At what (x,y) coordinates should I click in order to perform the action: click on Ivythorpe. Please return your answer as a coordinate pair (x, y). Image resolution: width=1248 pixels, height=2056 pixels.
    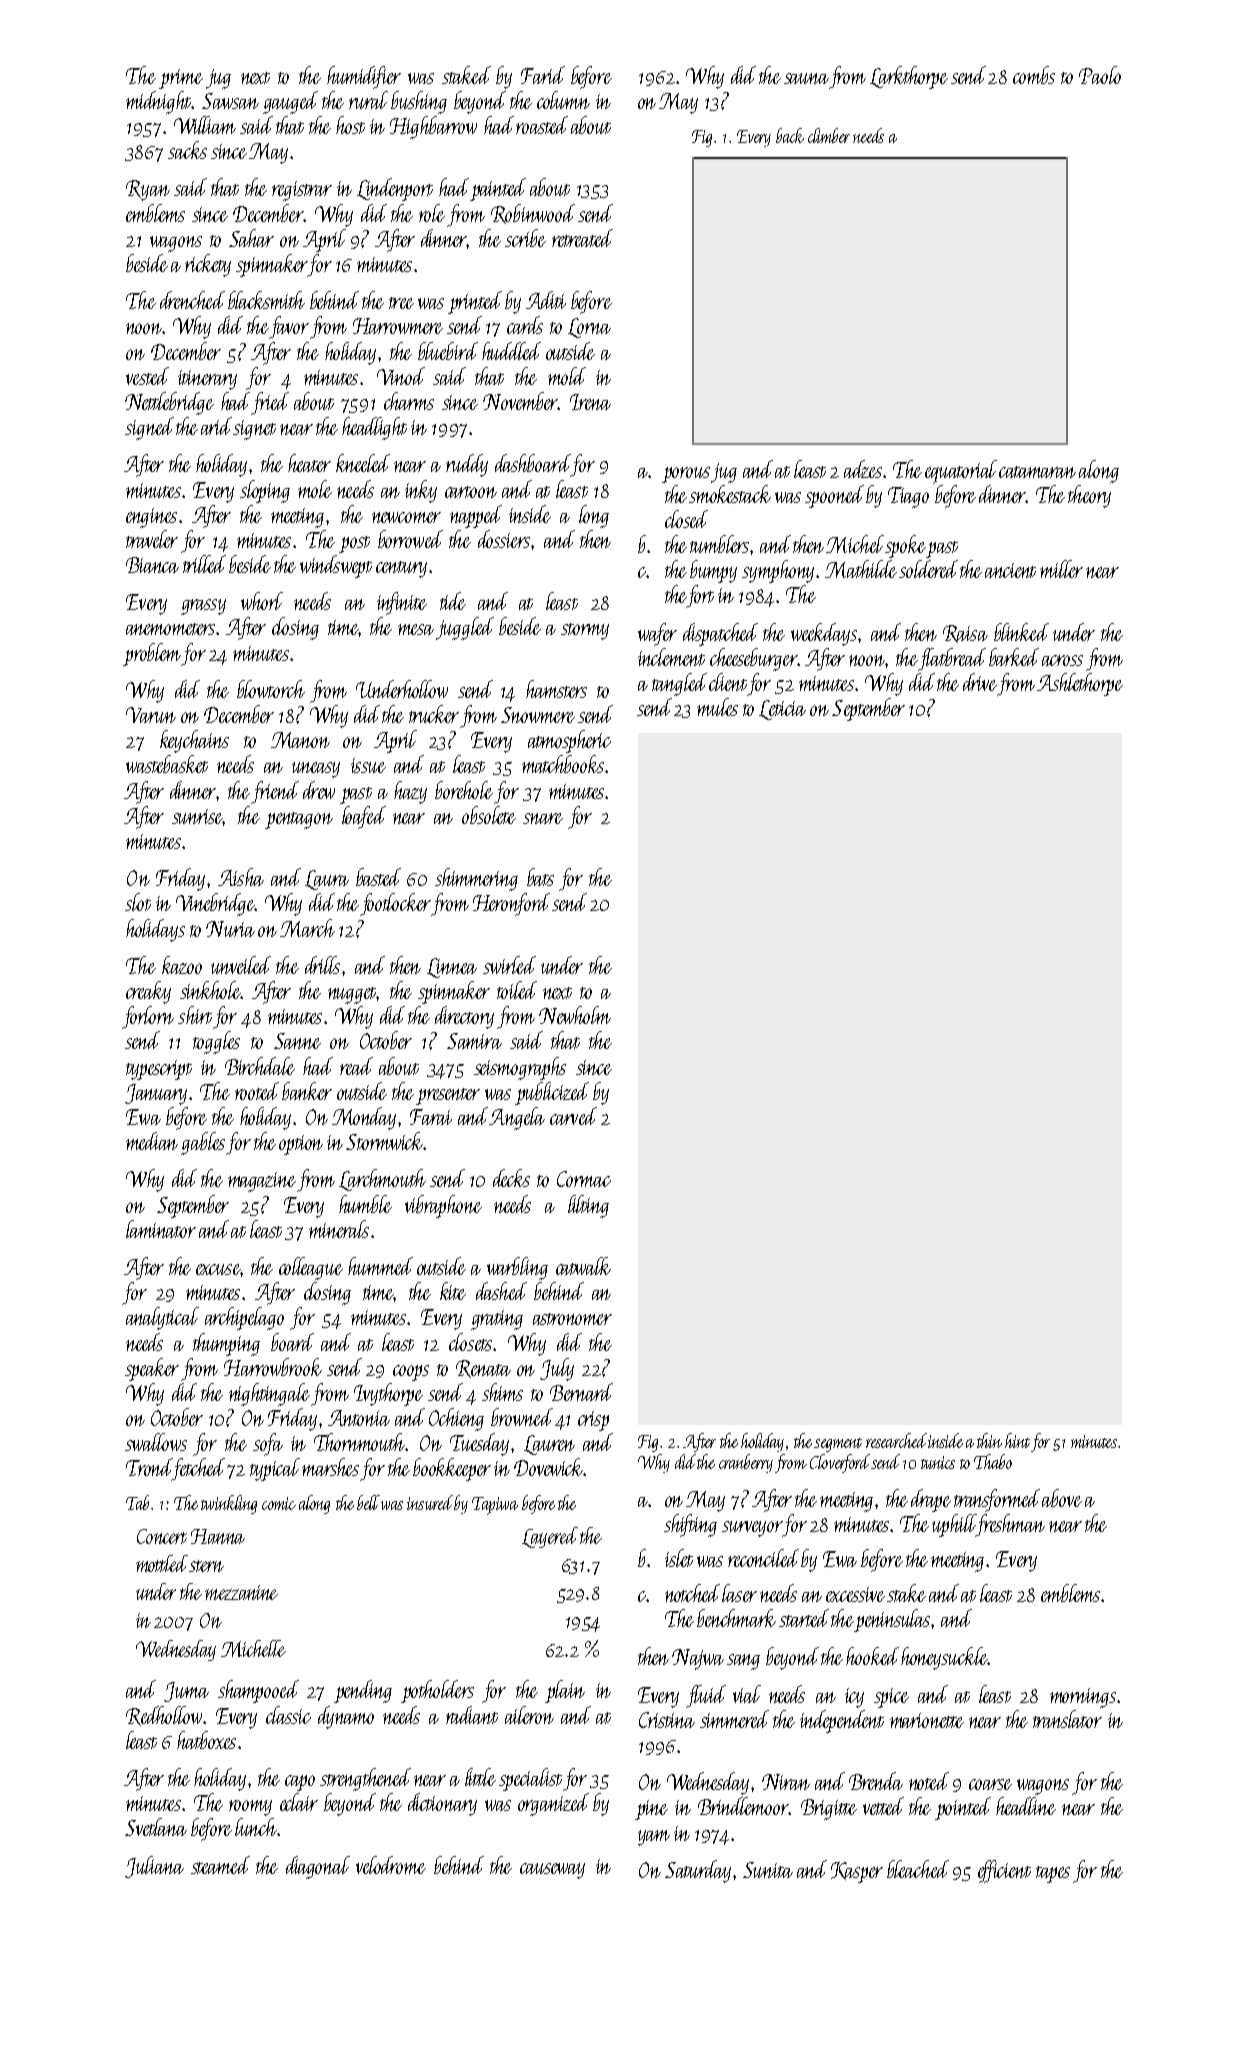
    Looking at the image, I should click on (388, 1394).
